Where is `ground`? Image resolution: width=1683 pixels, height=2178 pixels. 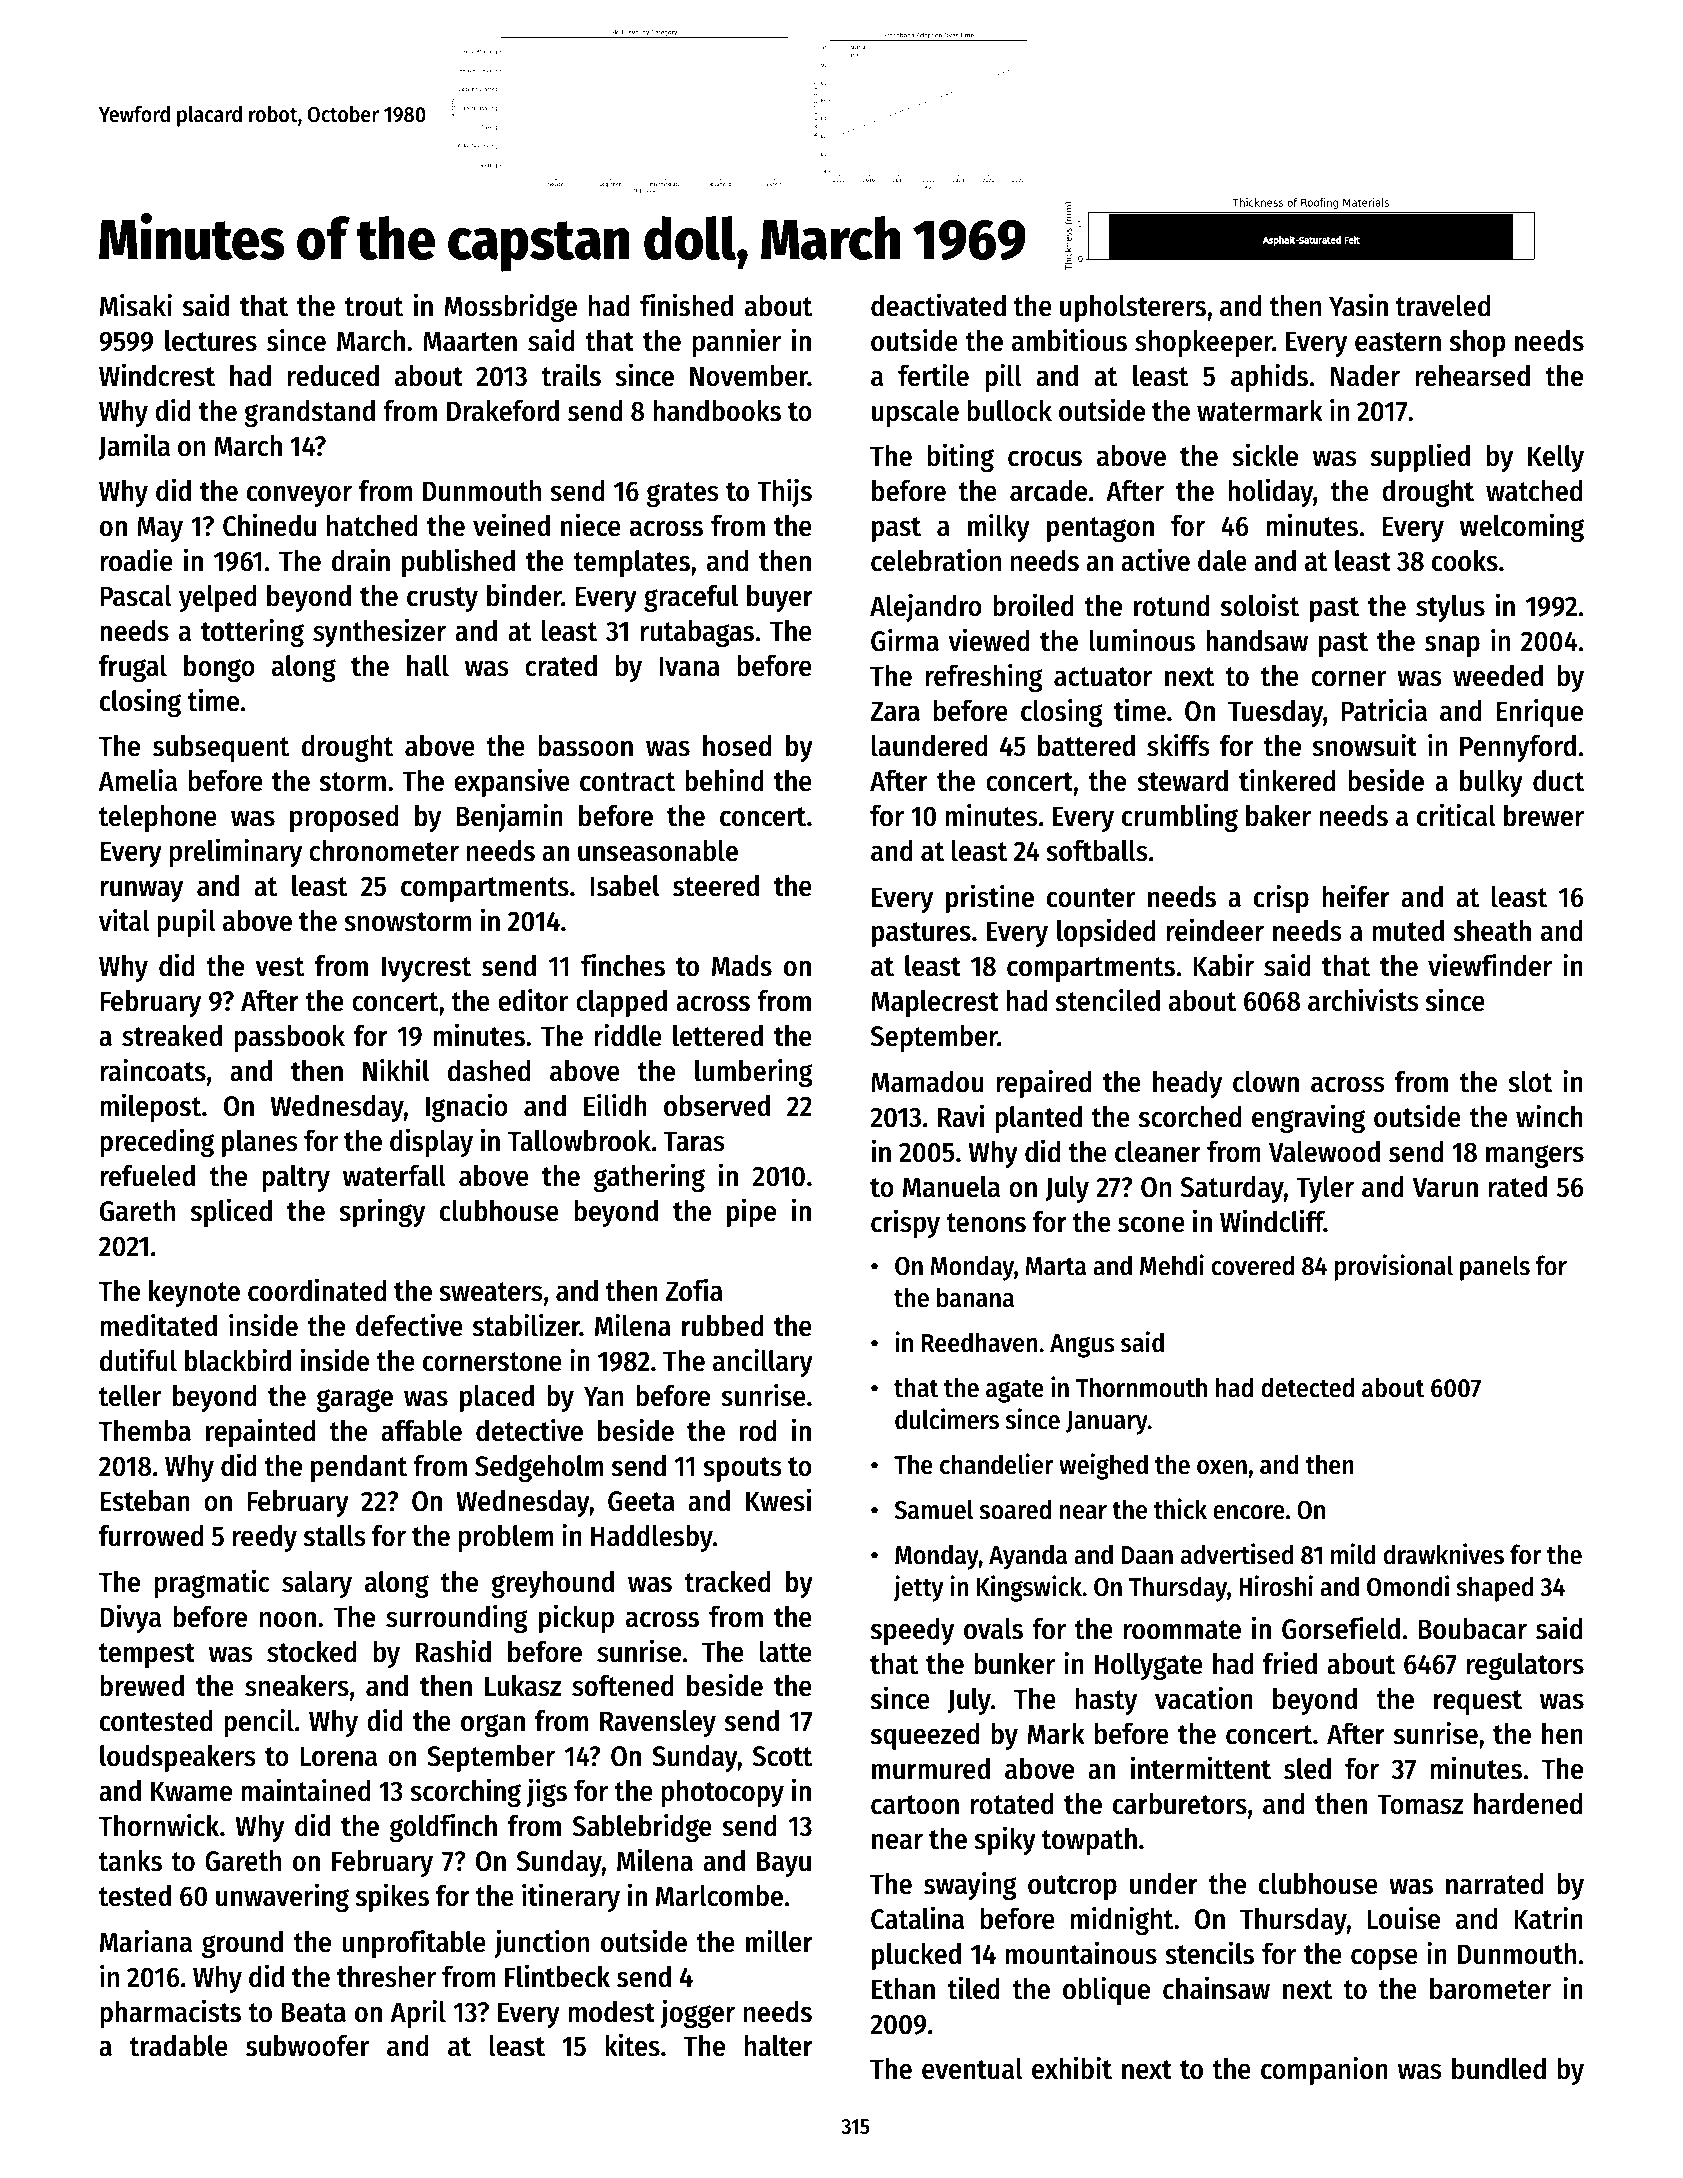 ground is located at coordinates (242, 1944).
